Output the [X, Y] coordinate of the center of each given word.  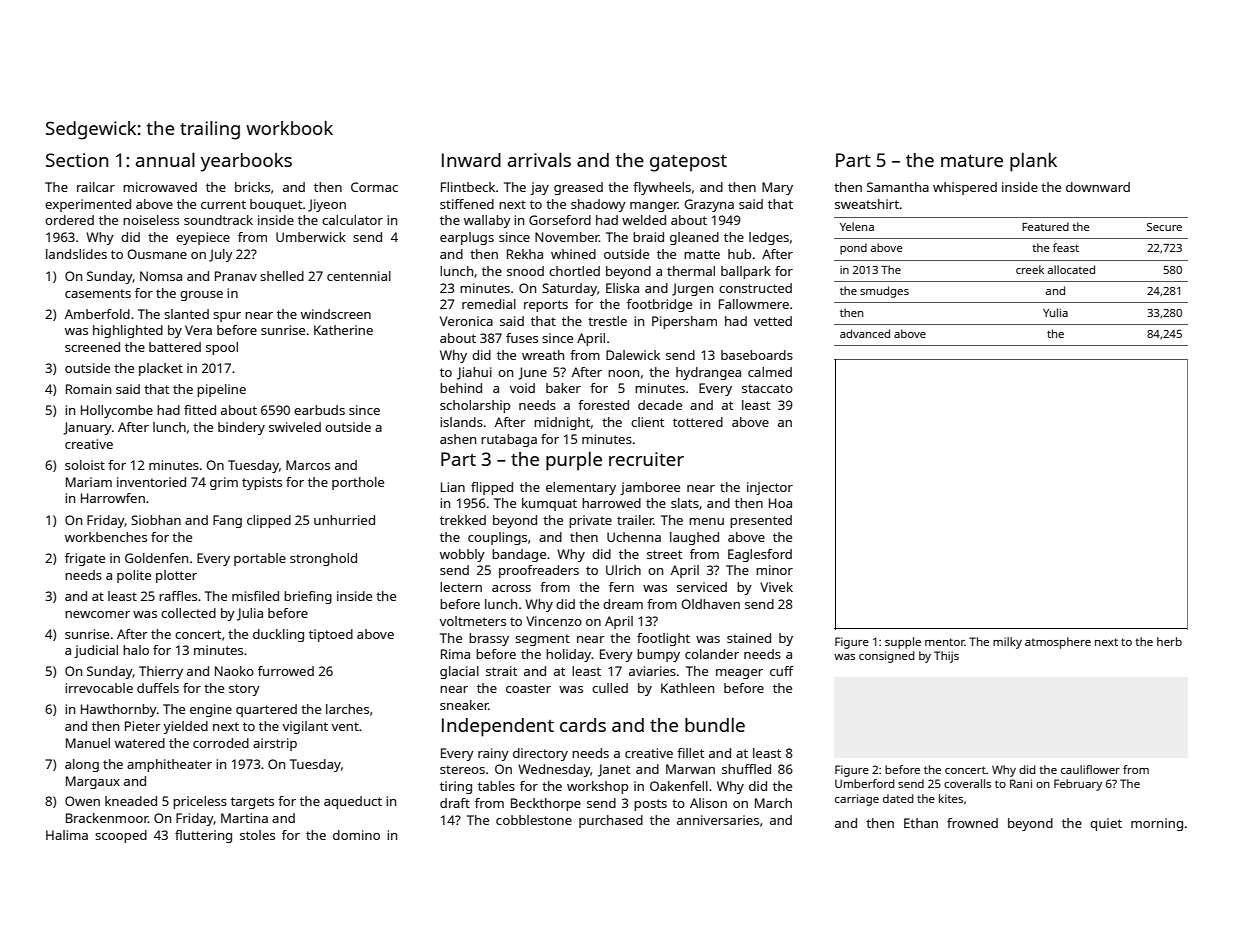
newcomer [97, 614]
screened [92, 347]
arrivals [539, 159]
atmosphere [1058, 643]
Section [77, 160]
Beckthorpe [546, 804]
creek [1030, 269]
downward [1098, 187]
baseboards [757, 355]
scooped [121, 836]
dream [623, 604]
